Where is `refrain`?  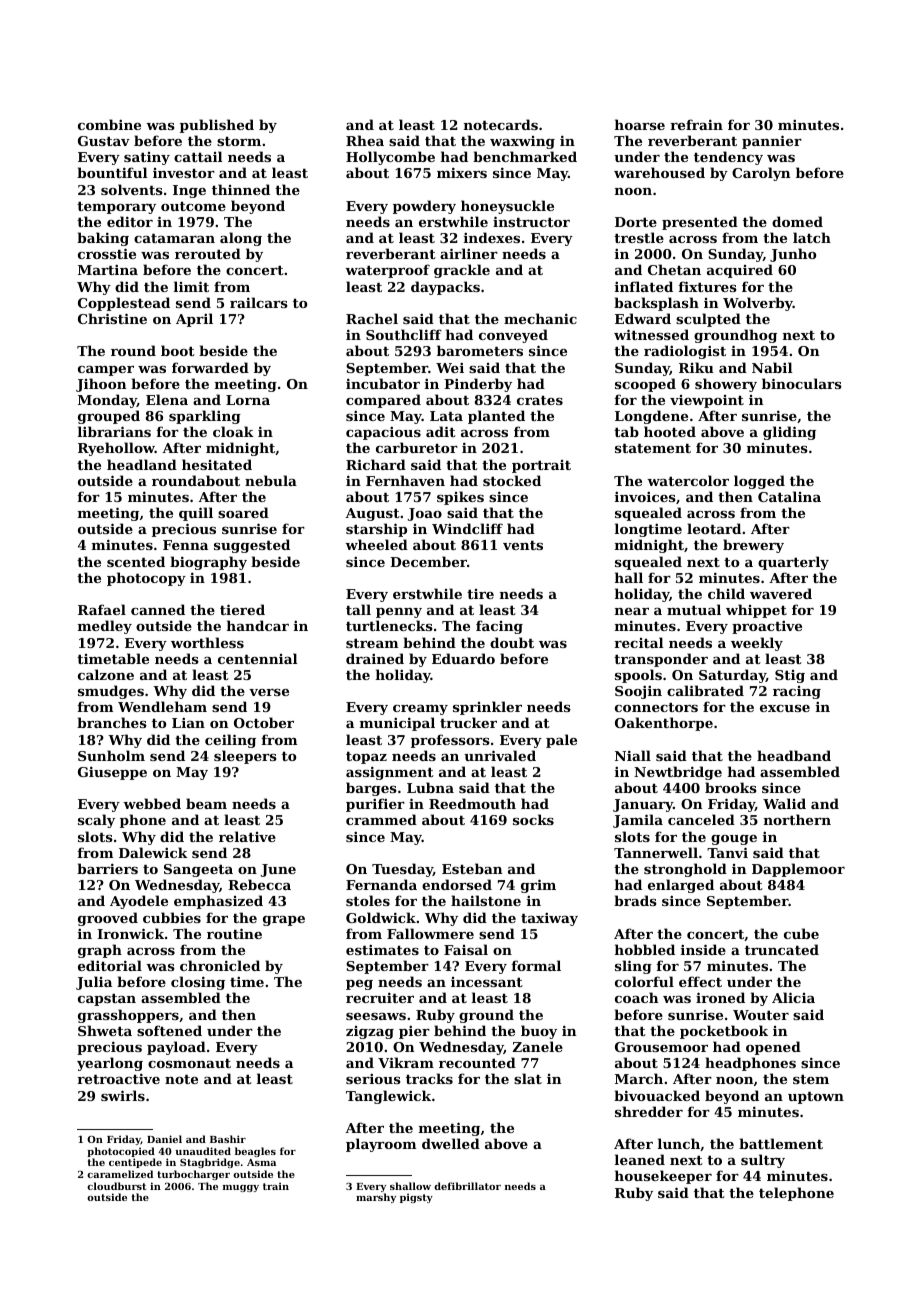 refrain is located at coordinates (696, 124).
